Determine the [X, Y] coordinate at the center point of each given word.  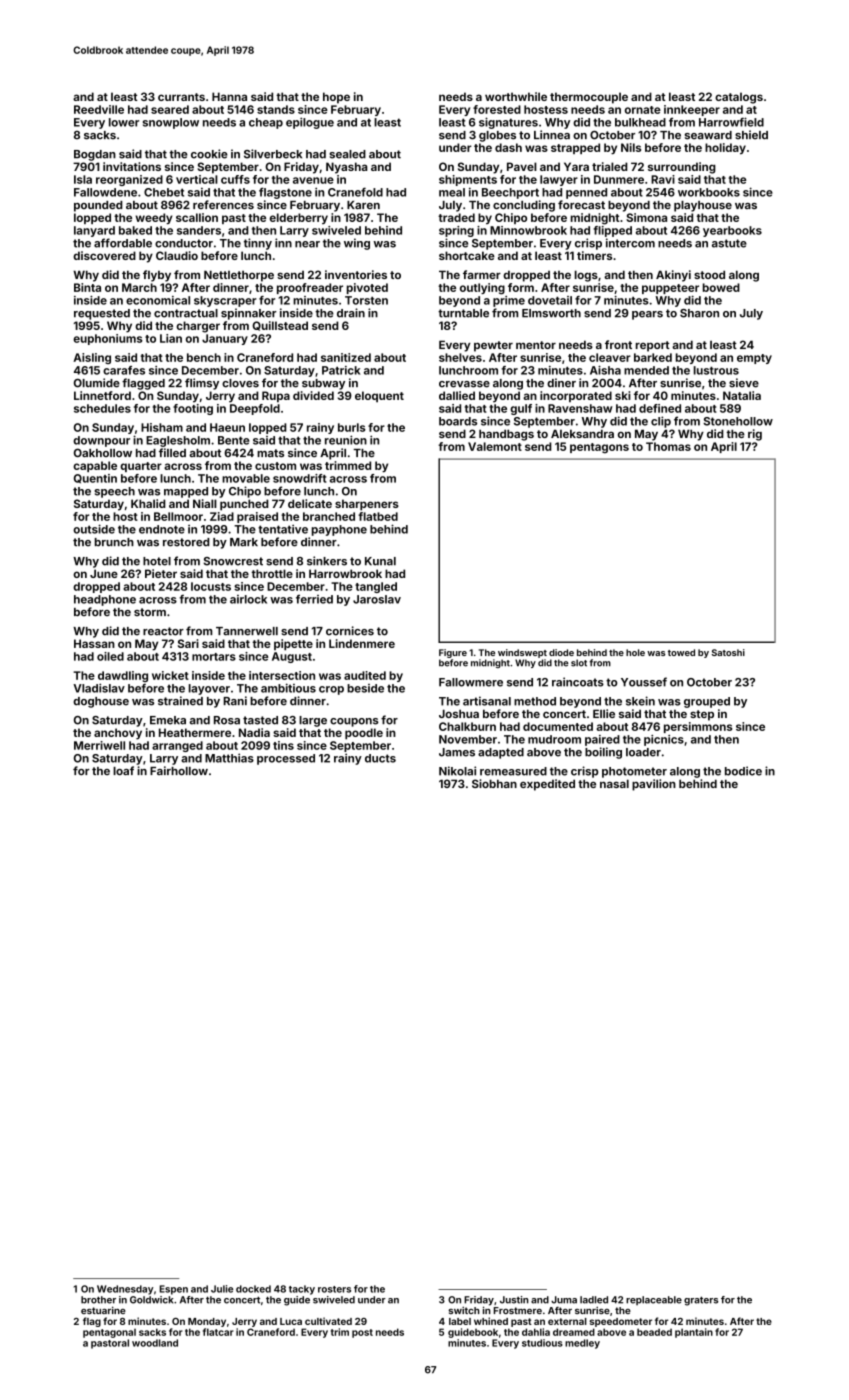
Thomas [668, 446]
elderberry [299, 218]
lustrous [716, 370]
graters [701, 1301]
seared [170, 109]
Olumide [97, 383]
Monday [207, 1322]
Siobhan [494, 783]
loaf [123, 770]
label [460, 1321]
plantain [694, 1333]
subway [323, 384]
